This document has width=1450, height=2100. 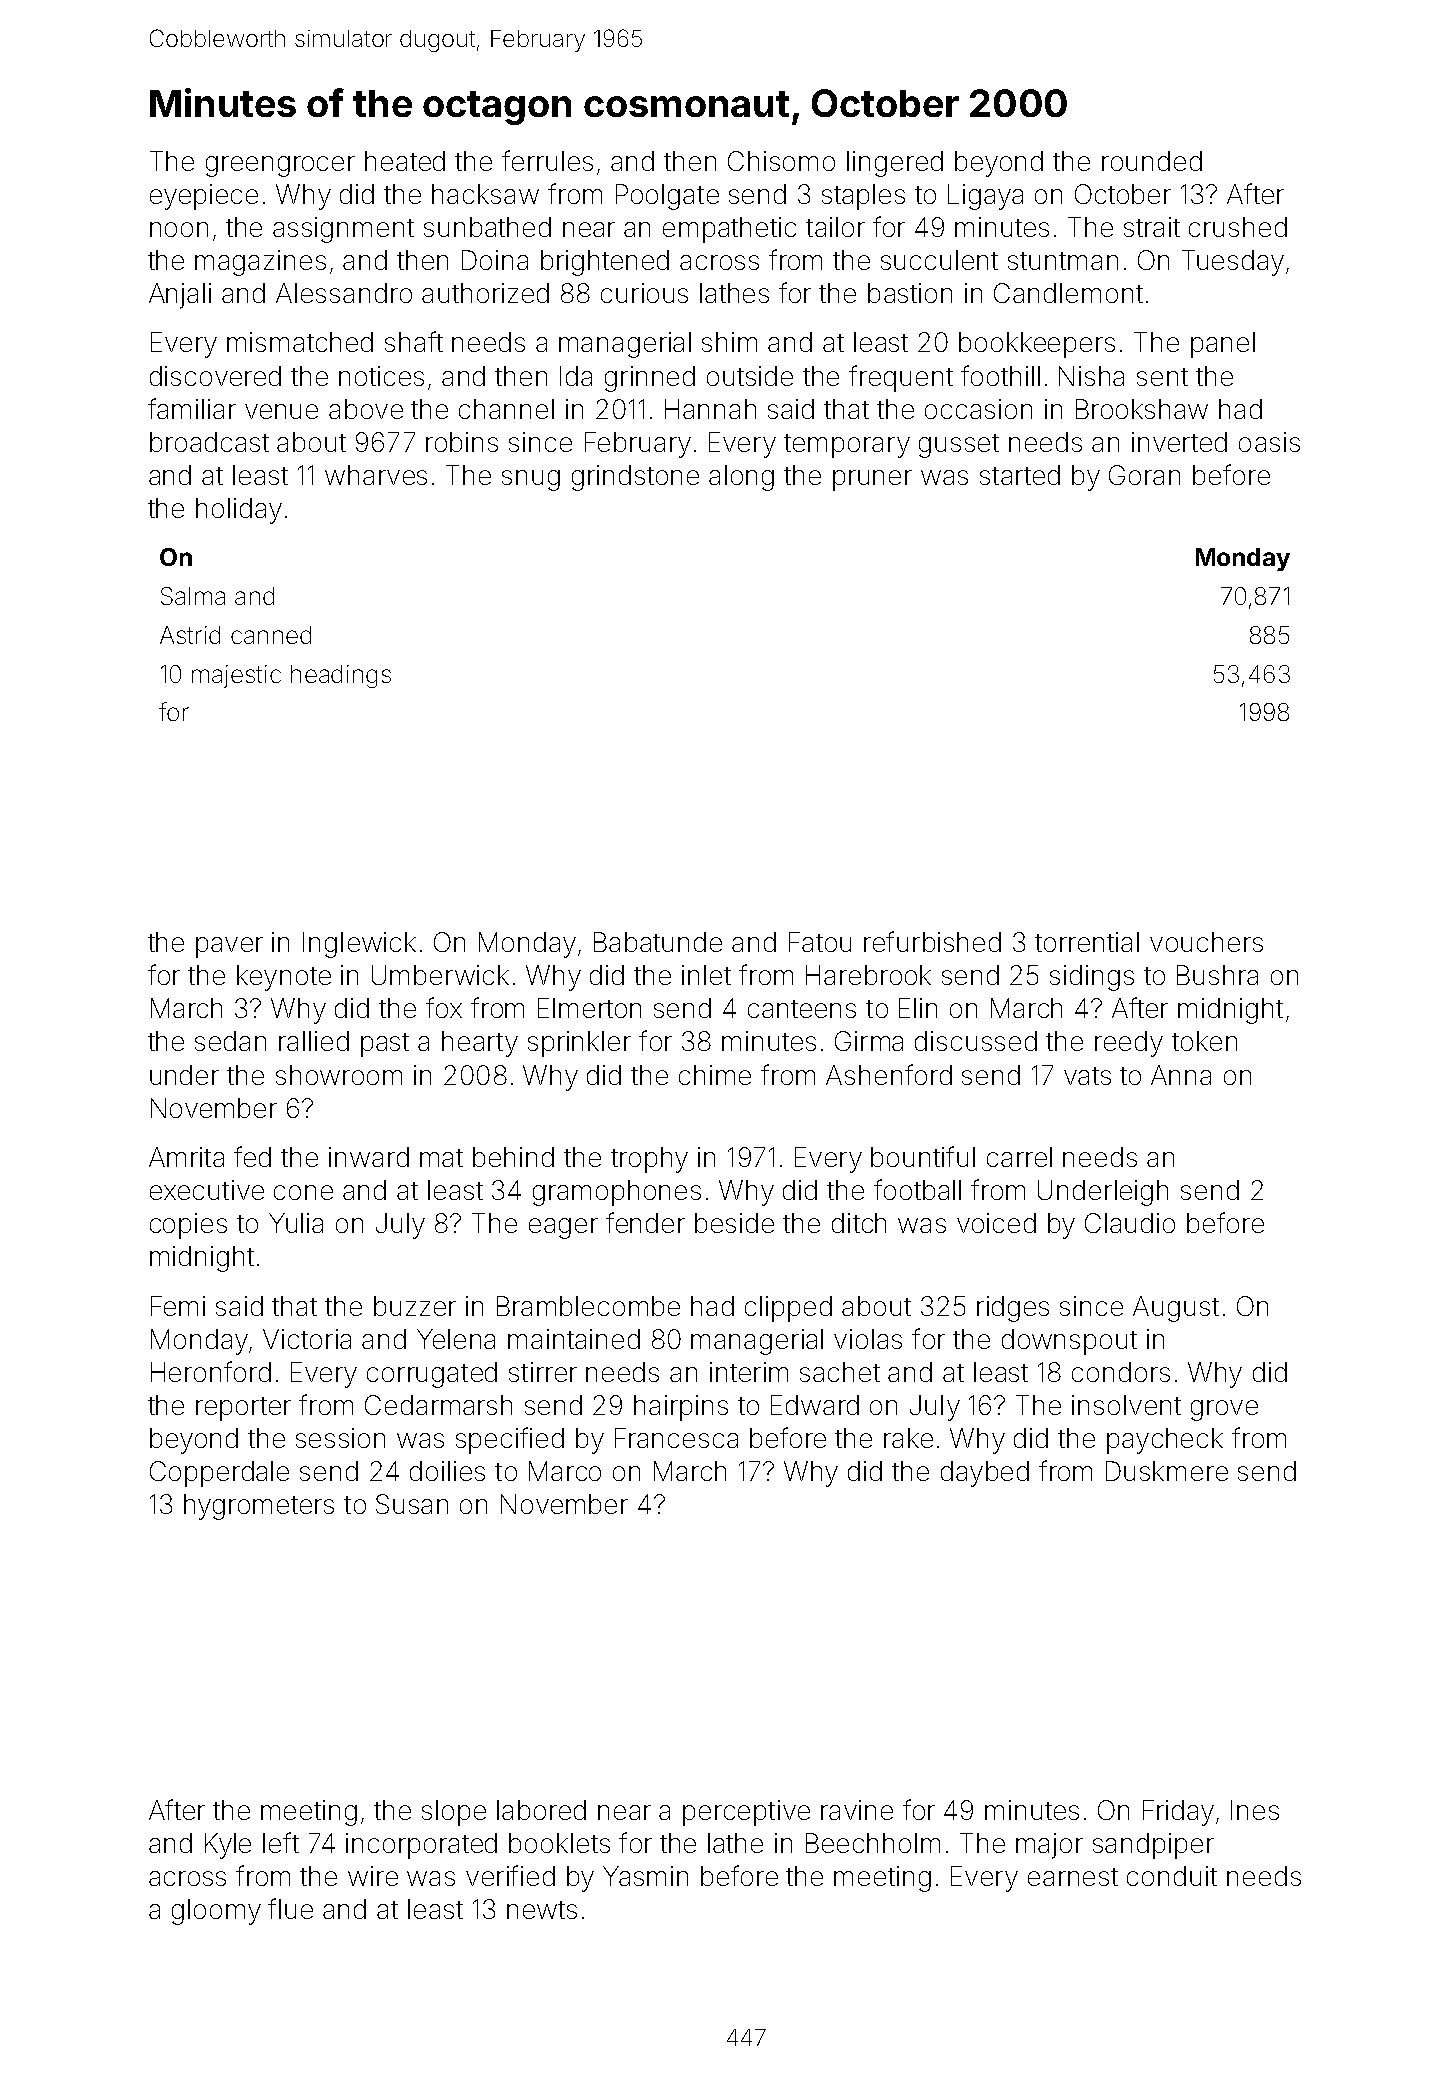 I want to click on torrential, so click(x=1087, y=942).
